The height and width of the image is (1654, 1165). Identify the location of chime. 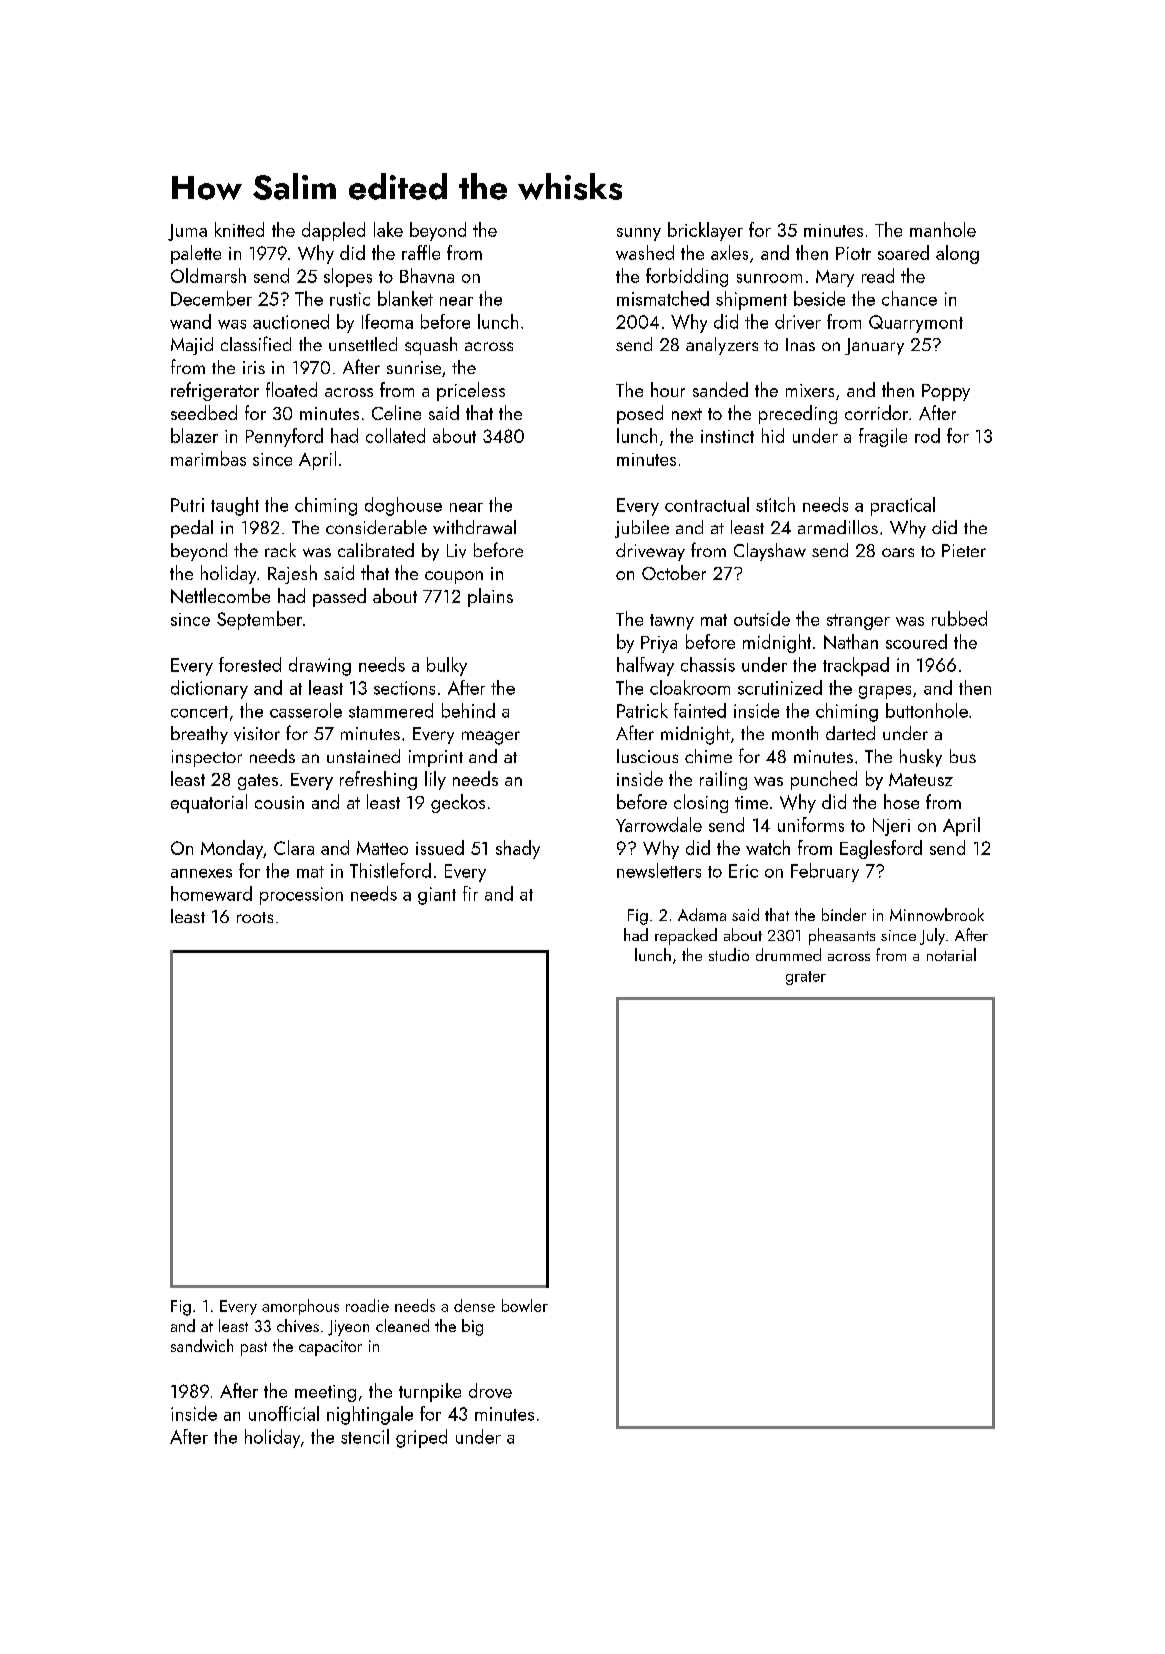
(708, 756).
